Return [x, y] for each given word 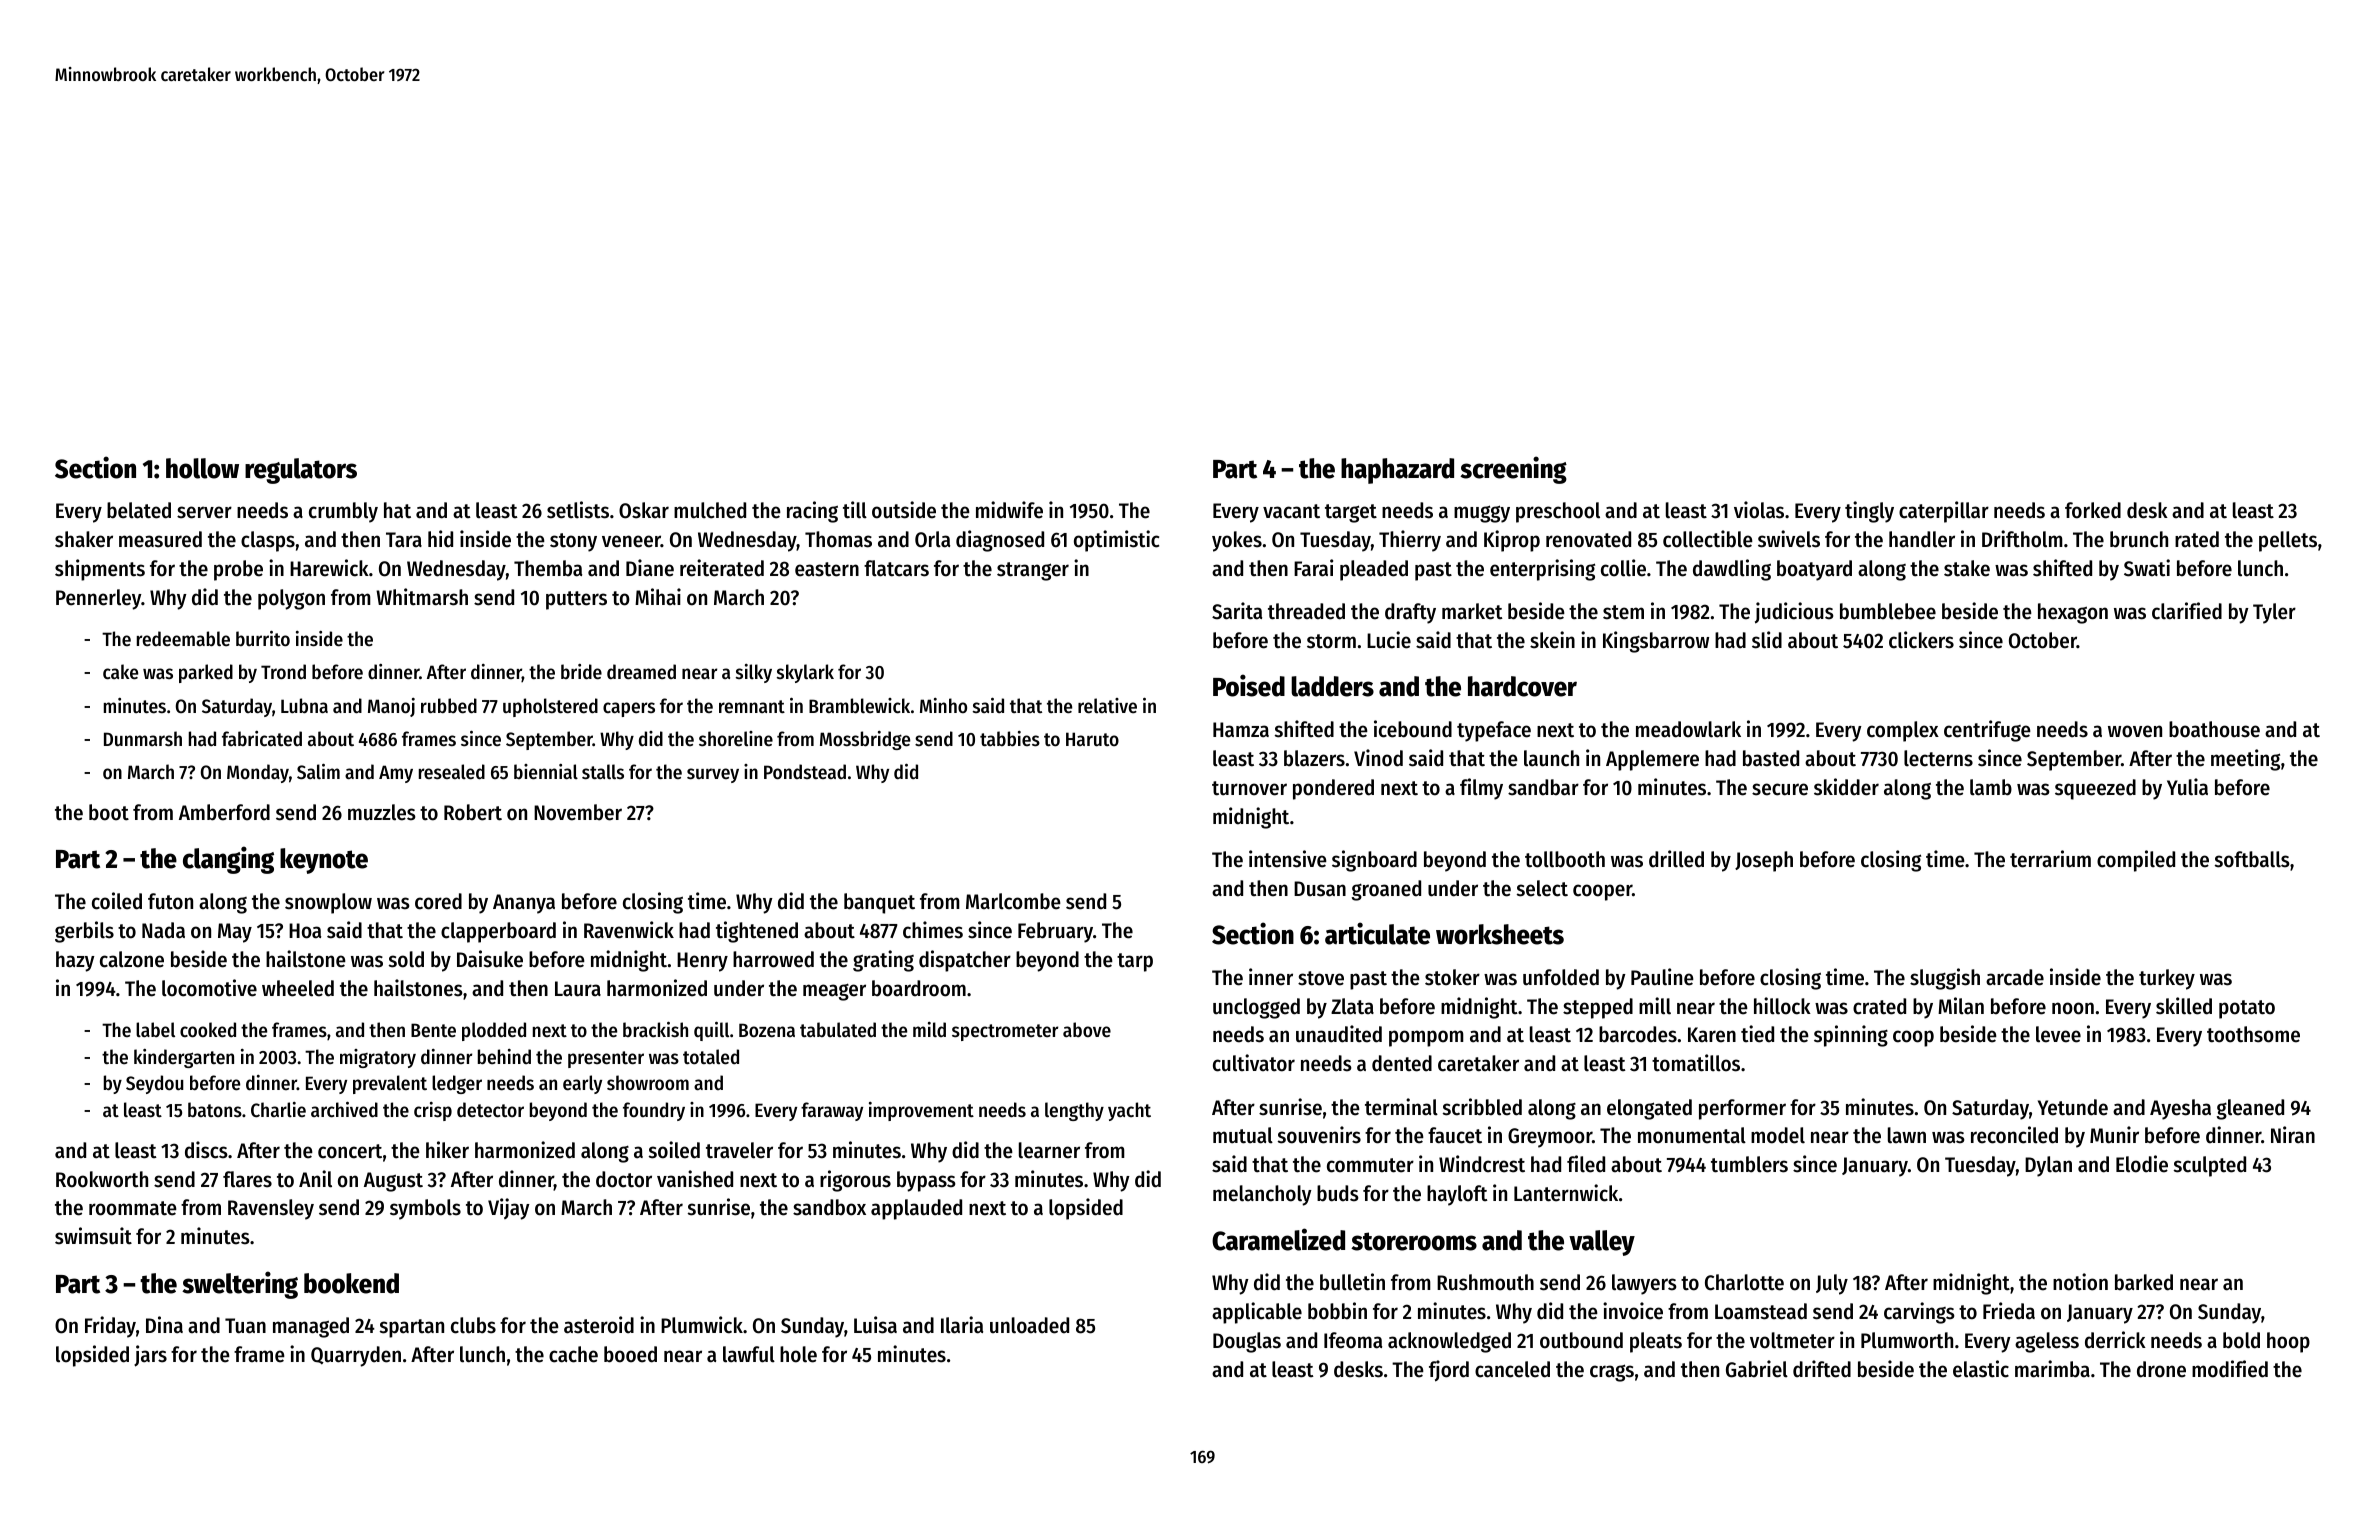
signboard [1374, 861]
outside [904, 510]
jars [150, 1356]
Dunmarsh [143, 739]
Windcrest [1482, 1164]
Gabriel [1757, 1369]
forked [2093, 510]
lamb [1991, 787]
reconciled [2014, 1135]
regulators [301, 471]
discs [206, 1150]
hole [798, 1354]
